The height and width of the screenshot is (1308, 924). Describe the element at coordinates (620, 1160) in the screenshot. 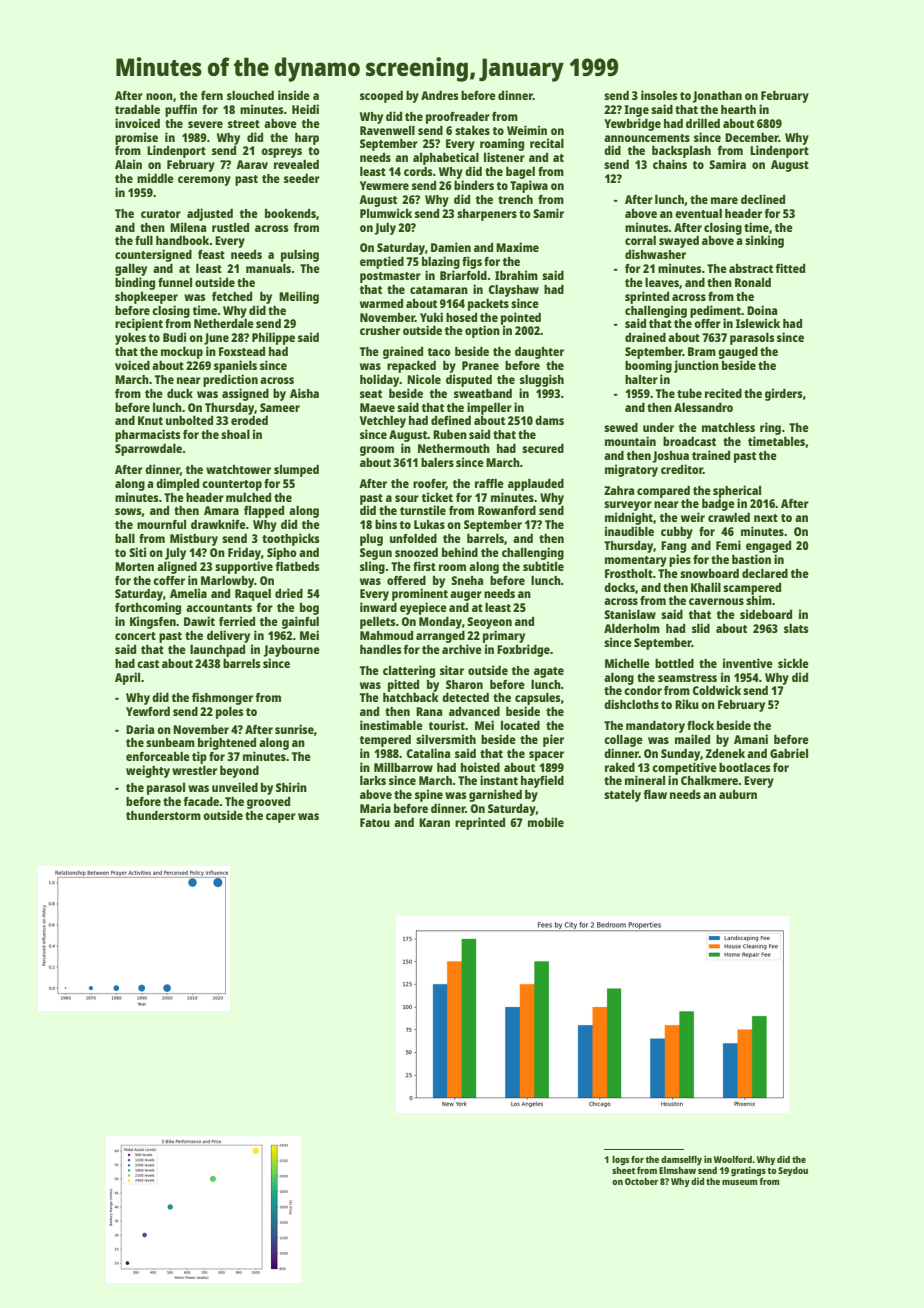

I see `logs` at that location.
